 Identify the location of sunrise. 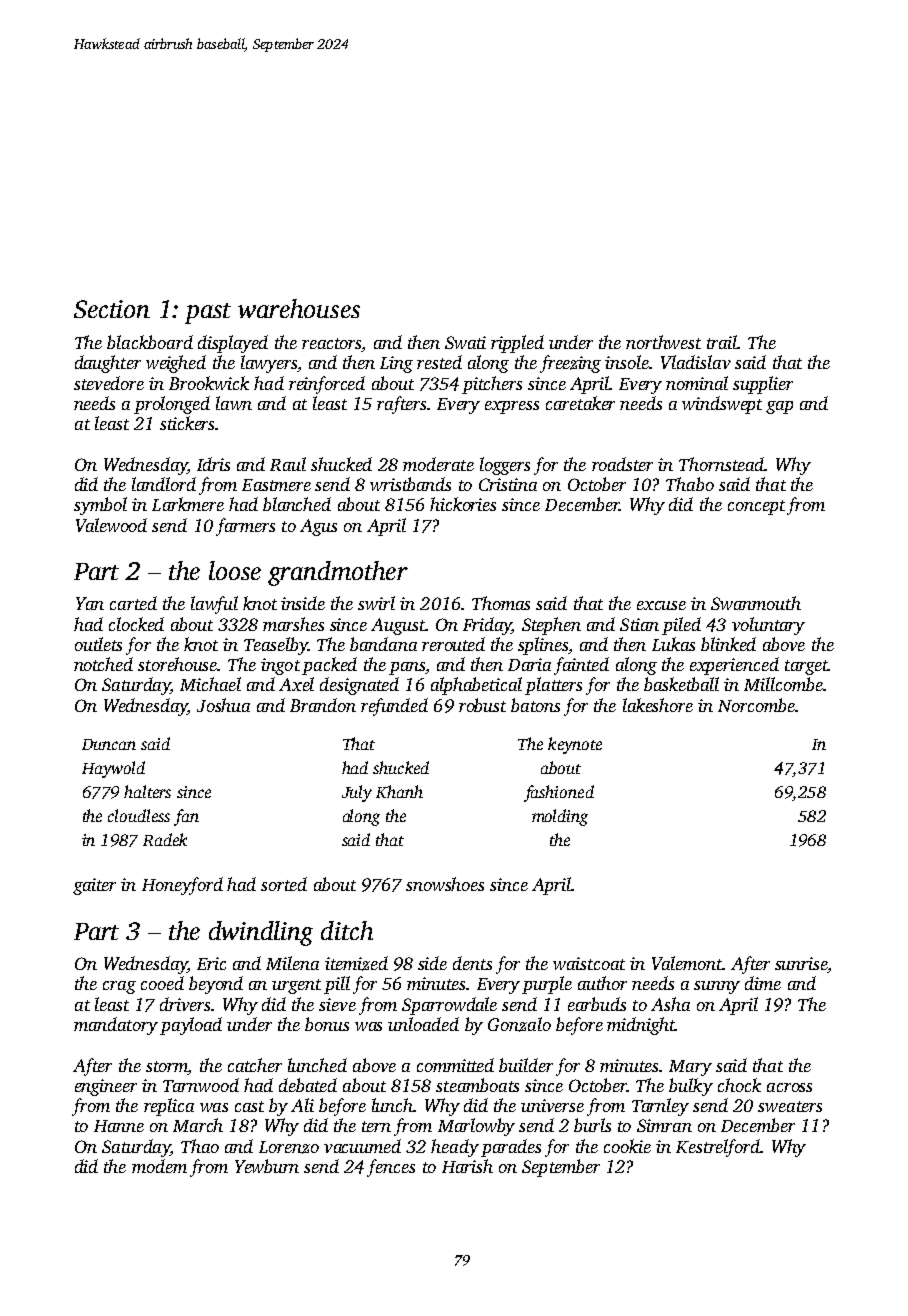
(801, 963).
